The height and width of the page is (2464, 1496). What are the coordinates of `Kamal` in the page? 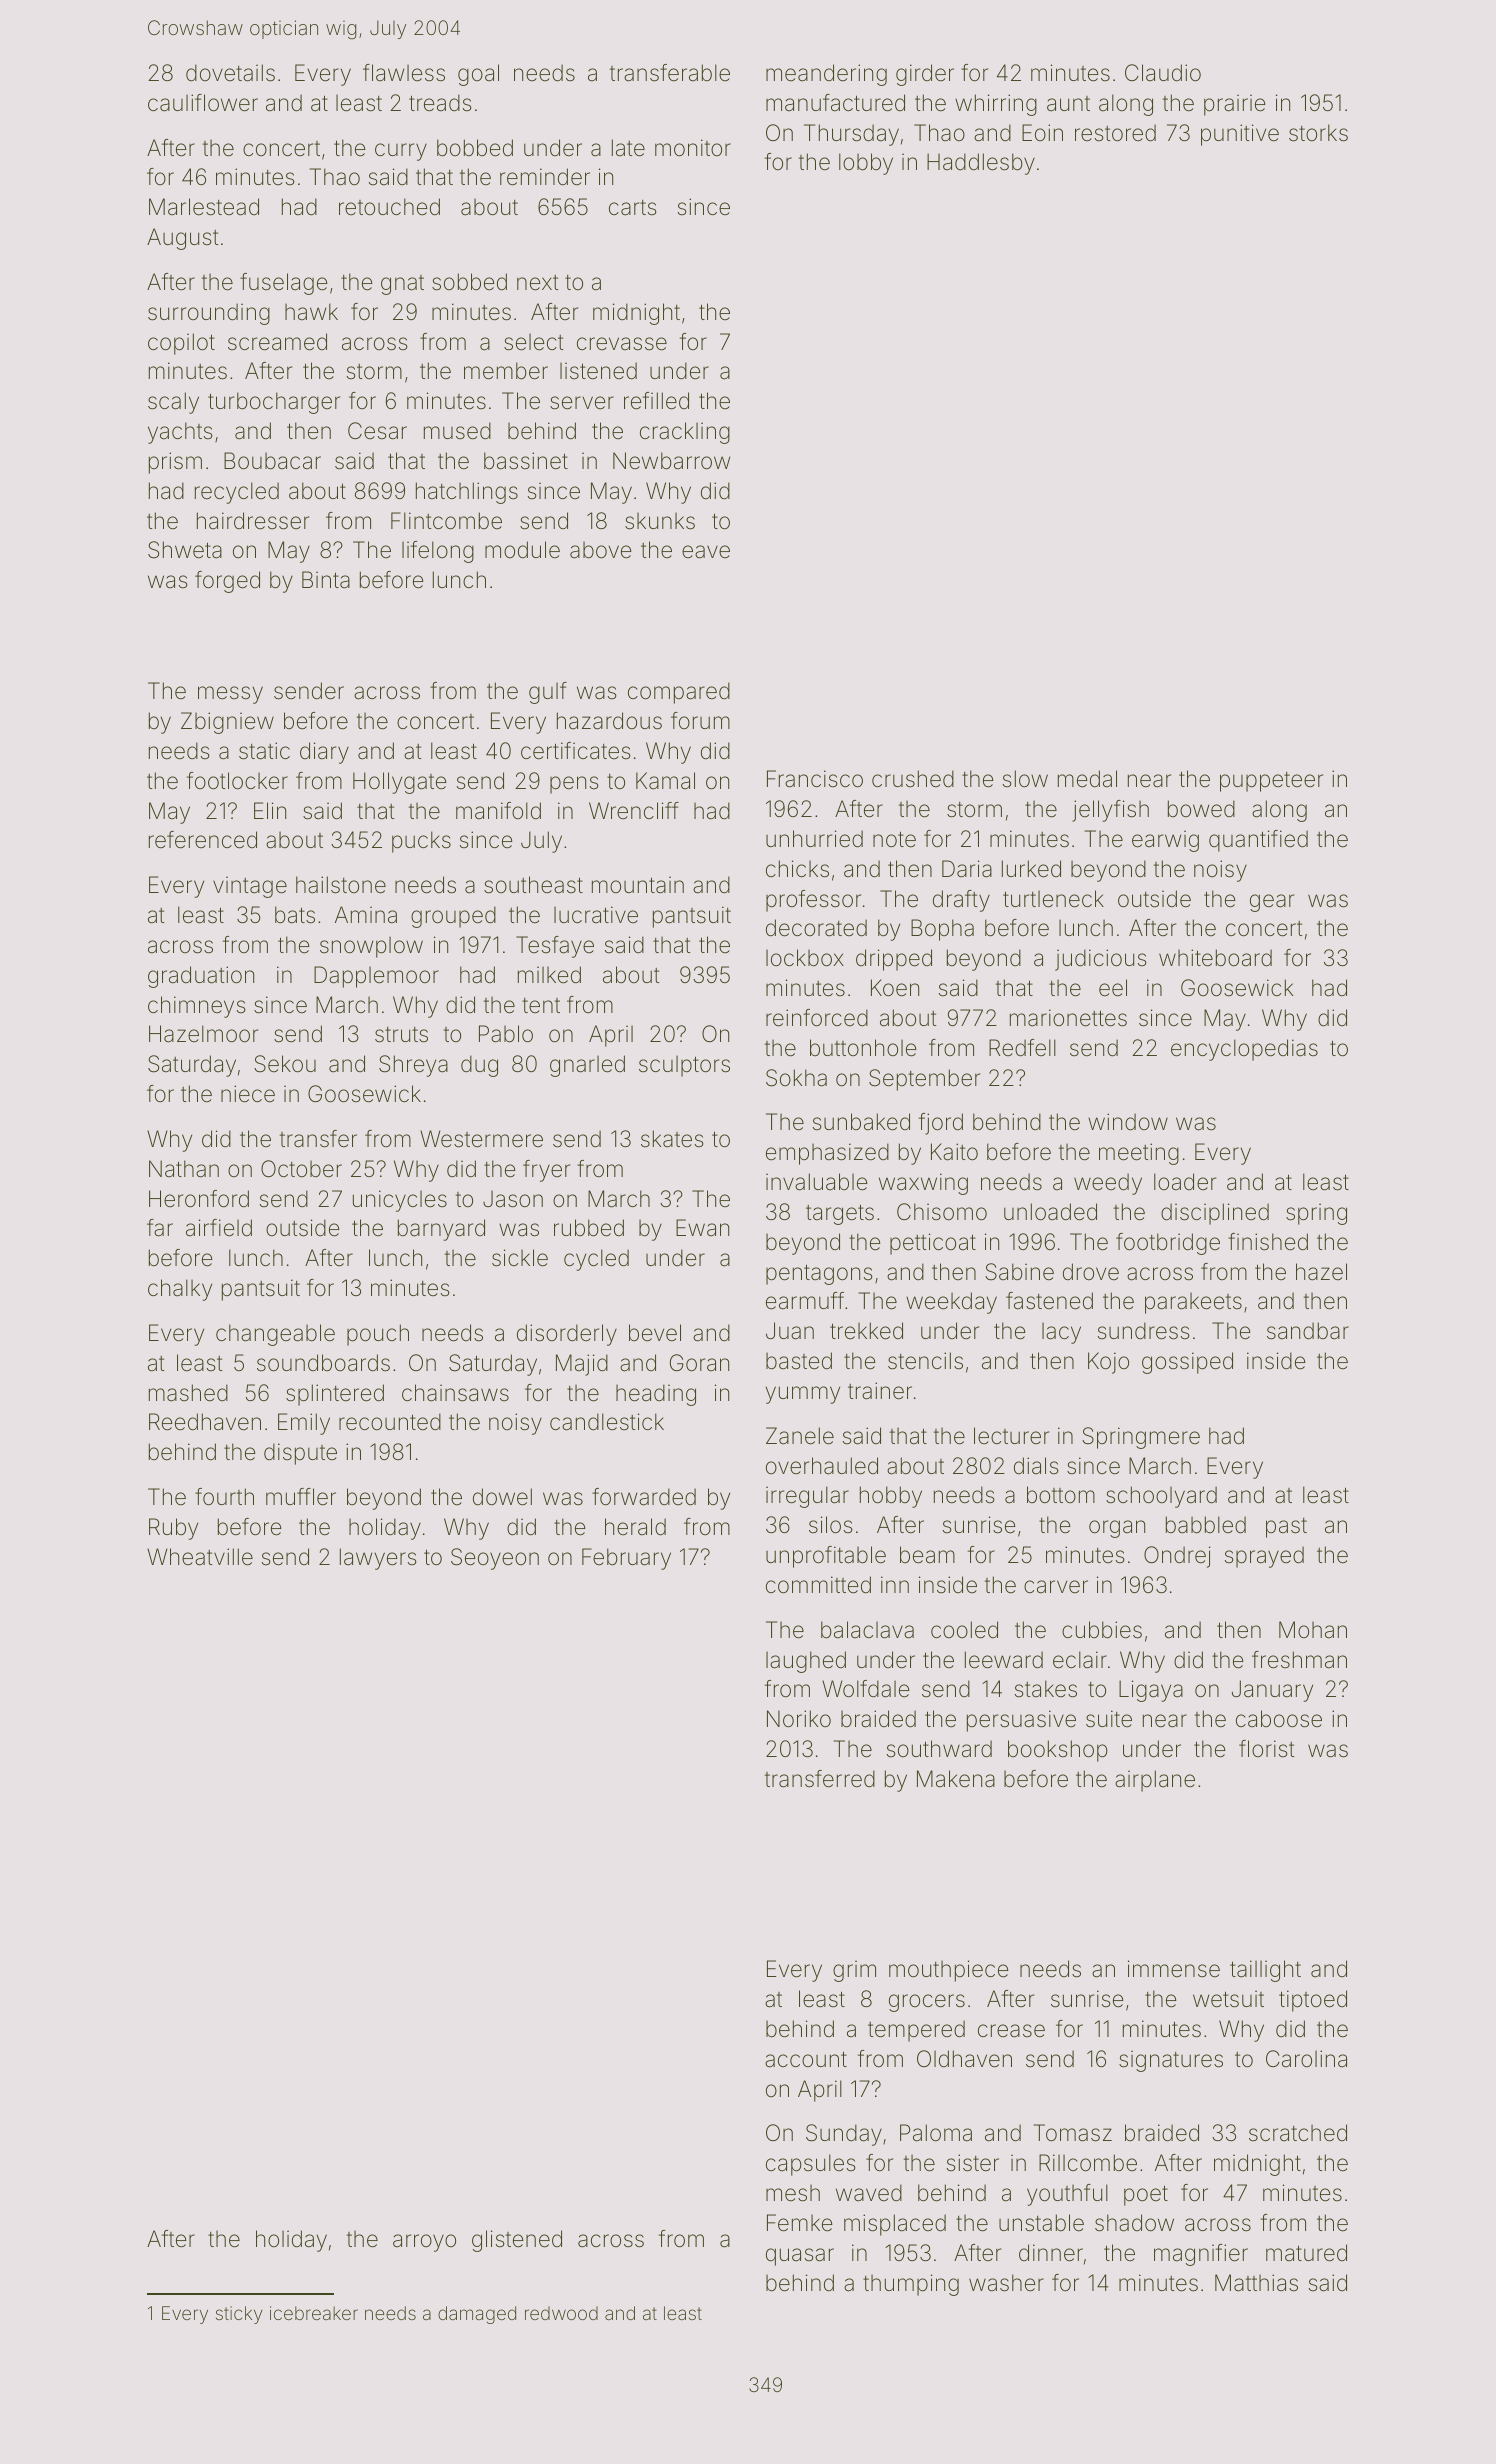 It's located at (665, 781).
